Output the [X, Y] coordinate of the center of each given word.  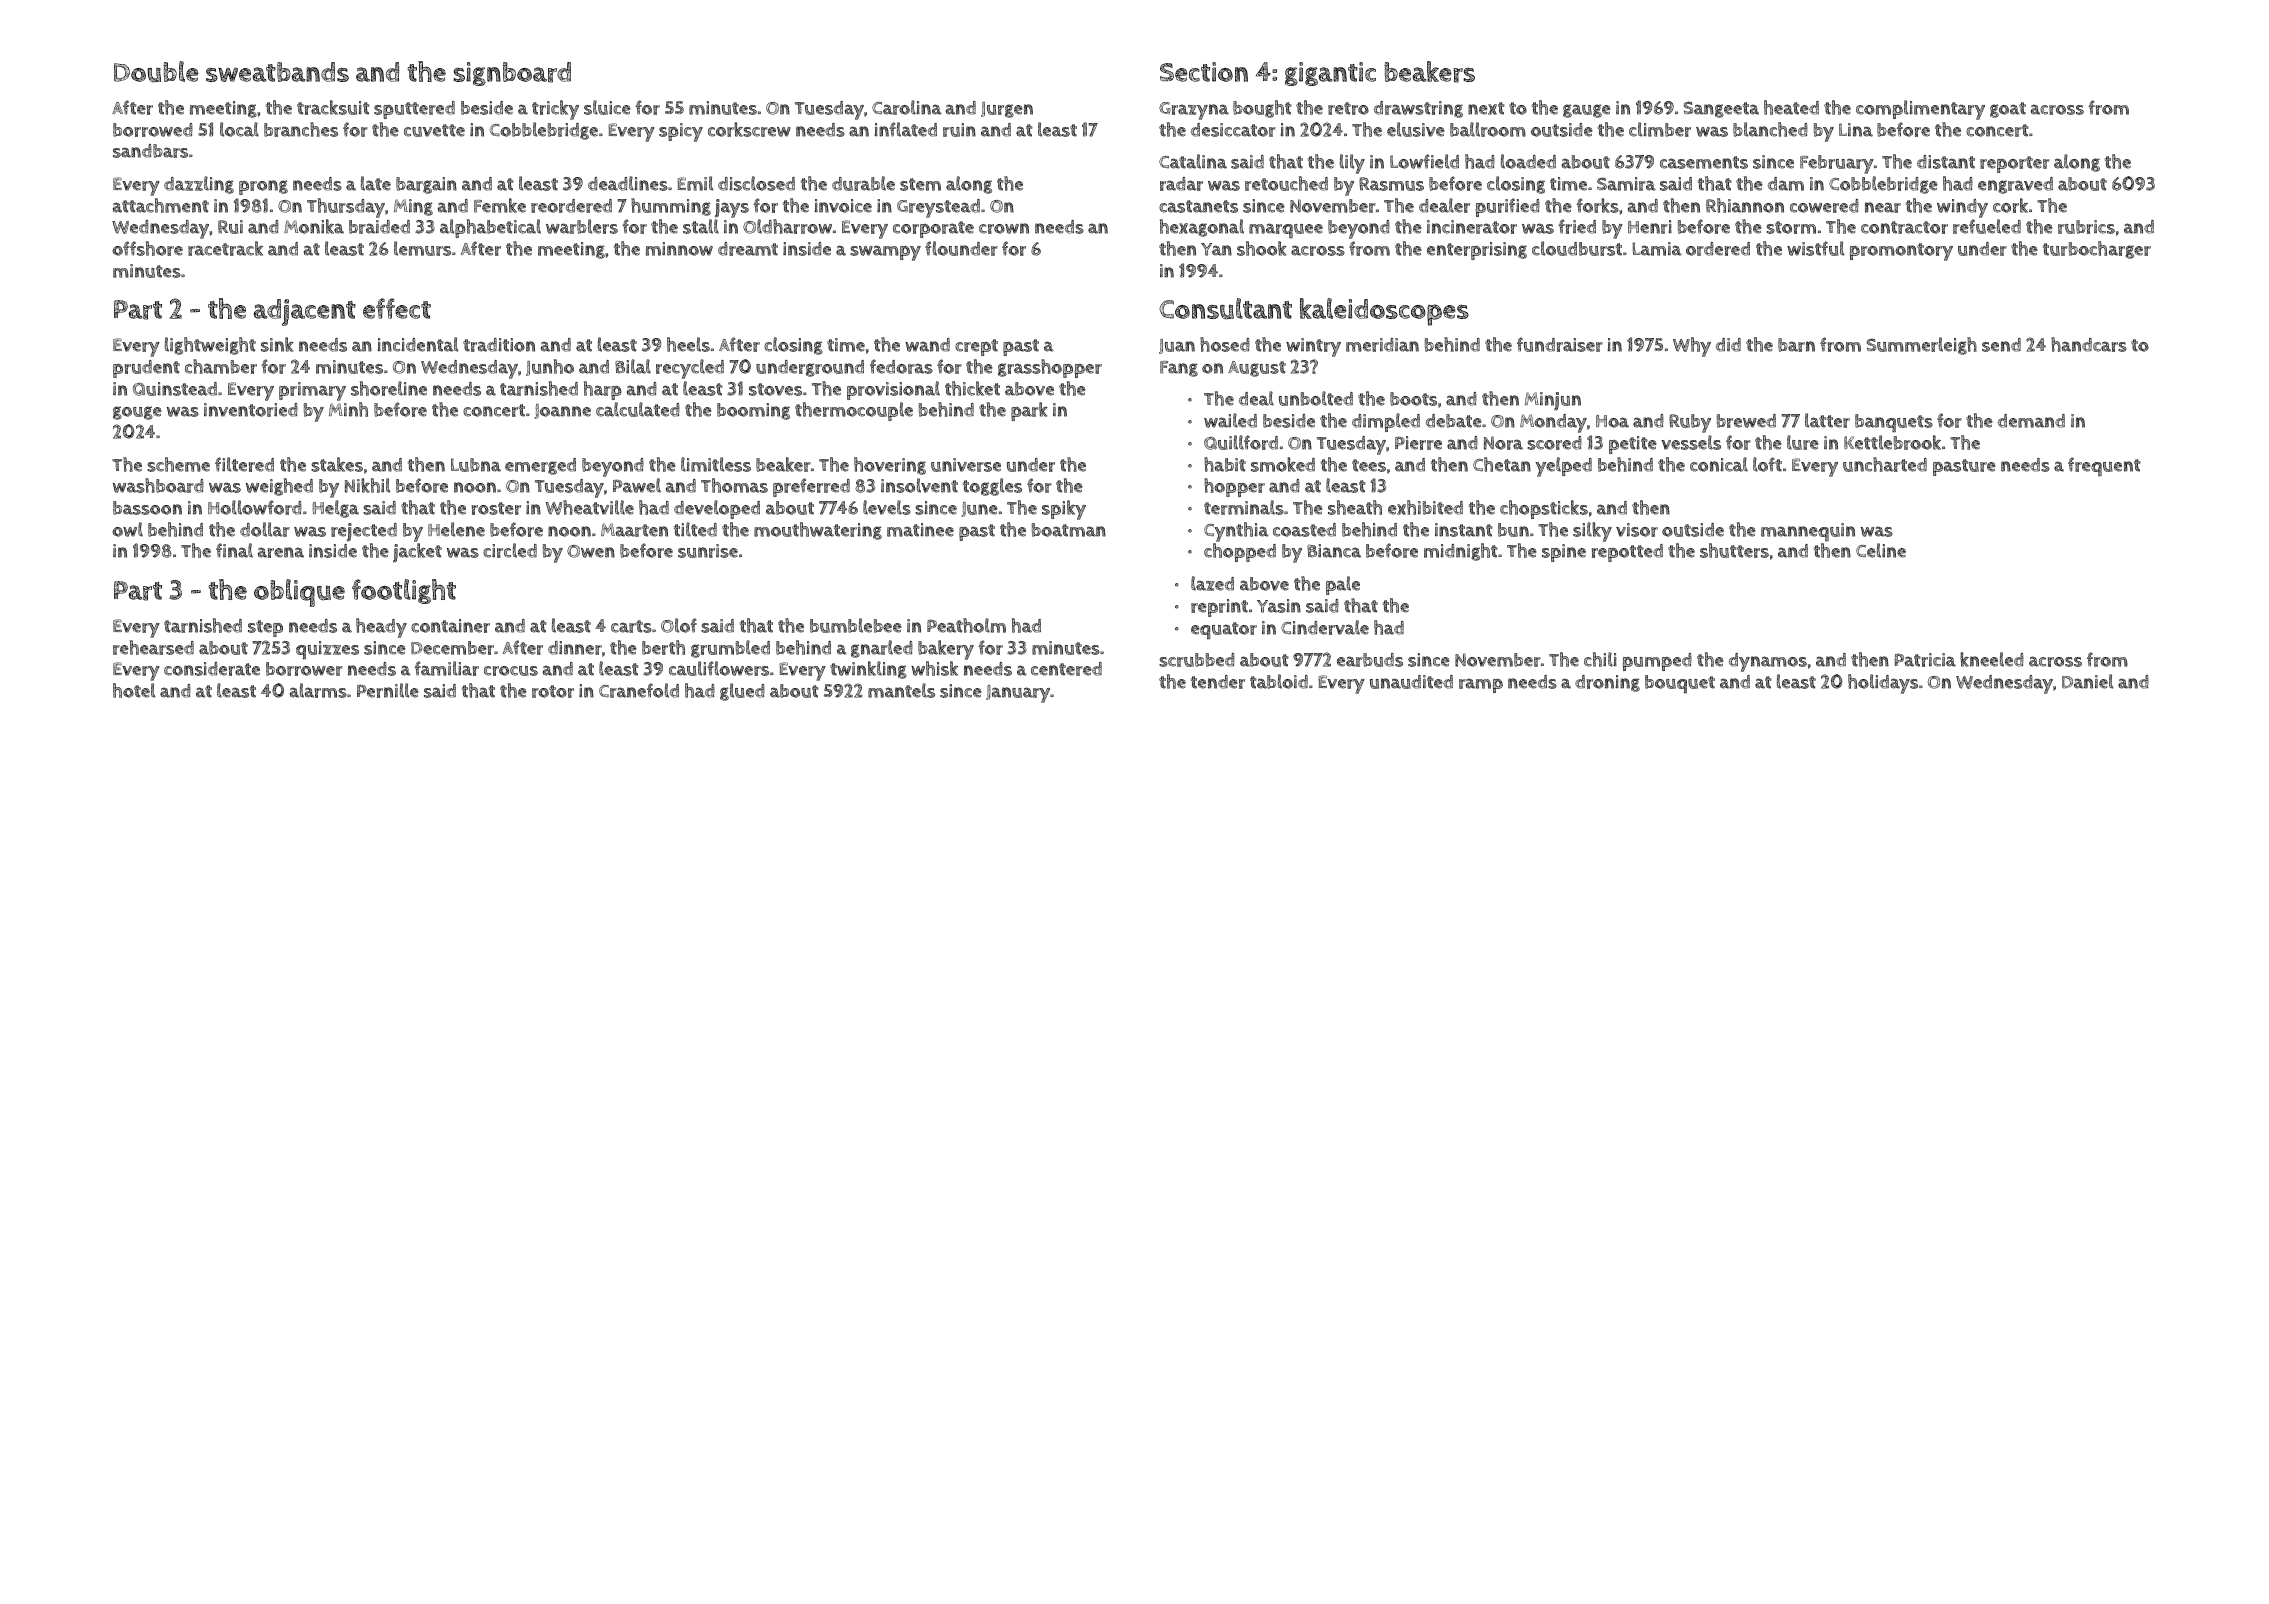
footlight [404, 591]
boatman [1069, 530]
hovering [890, 466]
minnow [679, 249]
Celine [1881, 550]
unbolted [1316, 398]
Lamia [1657, 249]
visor [1637, 530]
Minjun [1553, 401]
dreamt [748, 249]
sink [277, 344]
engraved [2015, 185]
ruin [959, 130]
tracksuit [333, 107]
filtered [244, 464]
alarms [318, 690]
